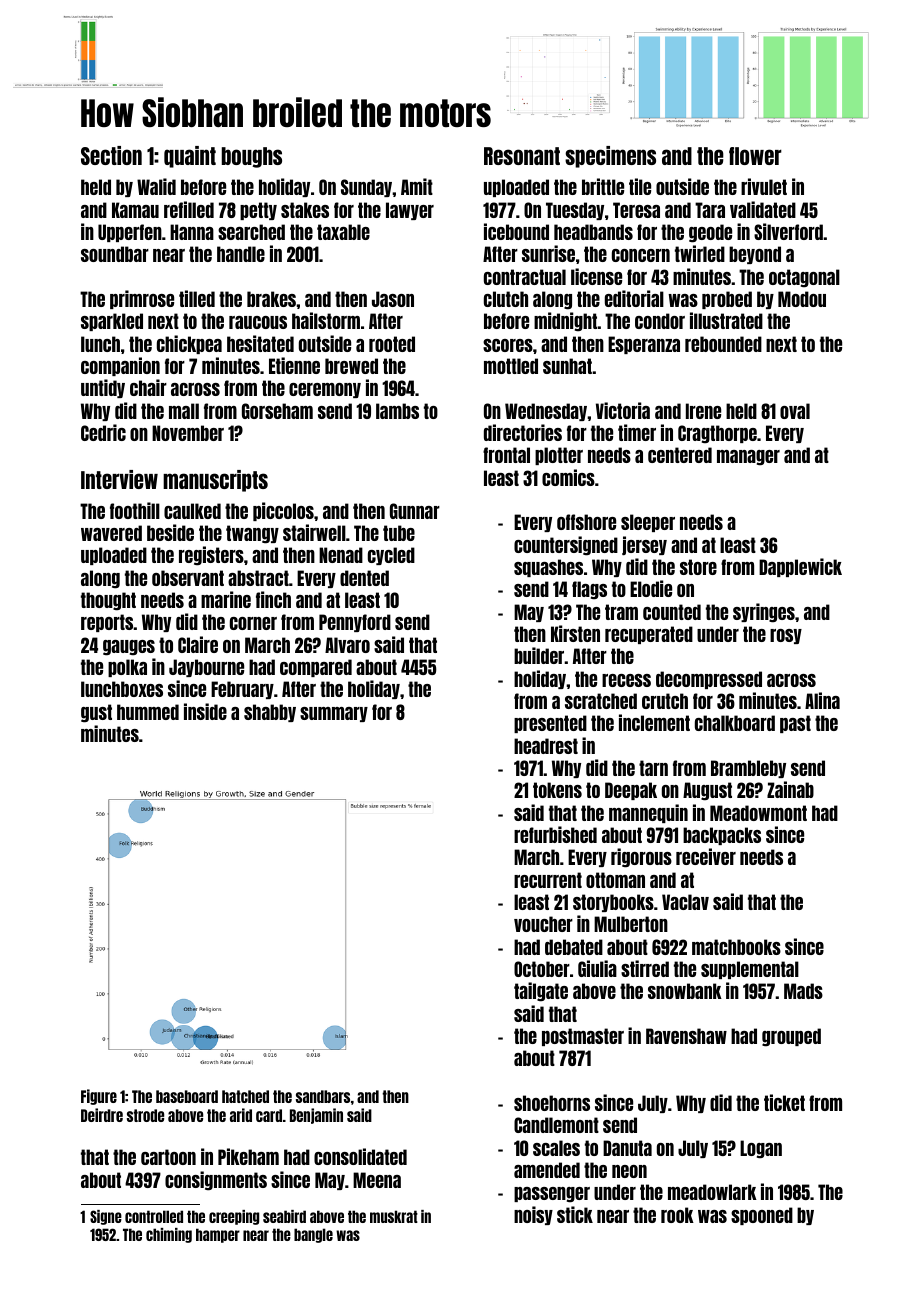 Image resolution: width=924 pixels, height=1308 pixels. Describe the element at coordinates (758, 813) in the screenshot. I see `Meadowmont` at that location.
